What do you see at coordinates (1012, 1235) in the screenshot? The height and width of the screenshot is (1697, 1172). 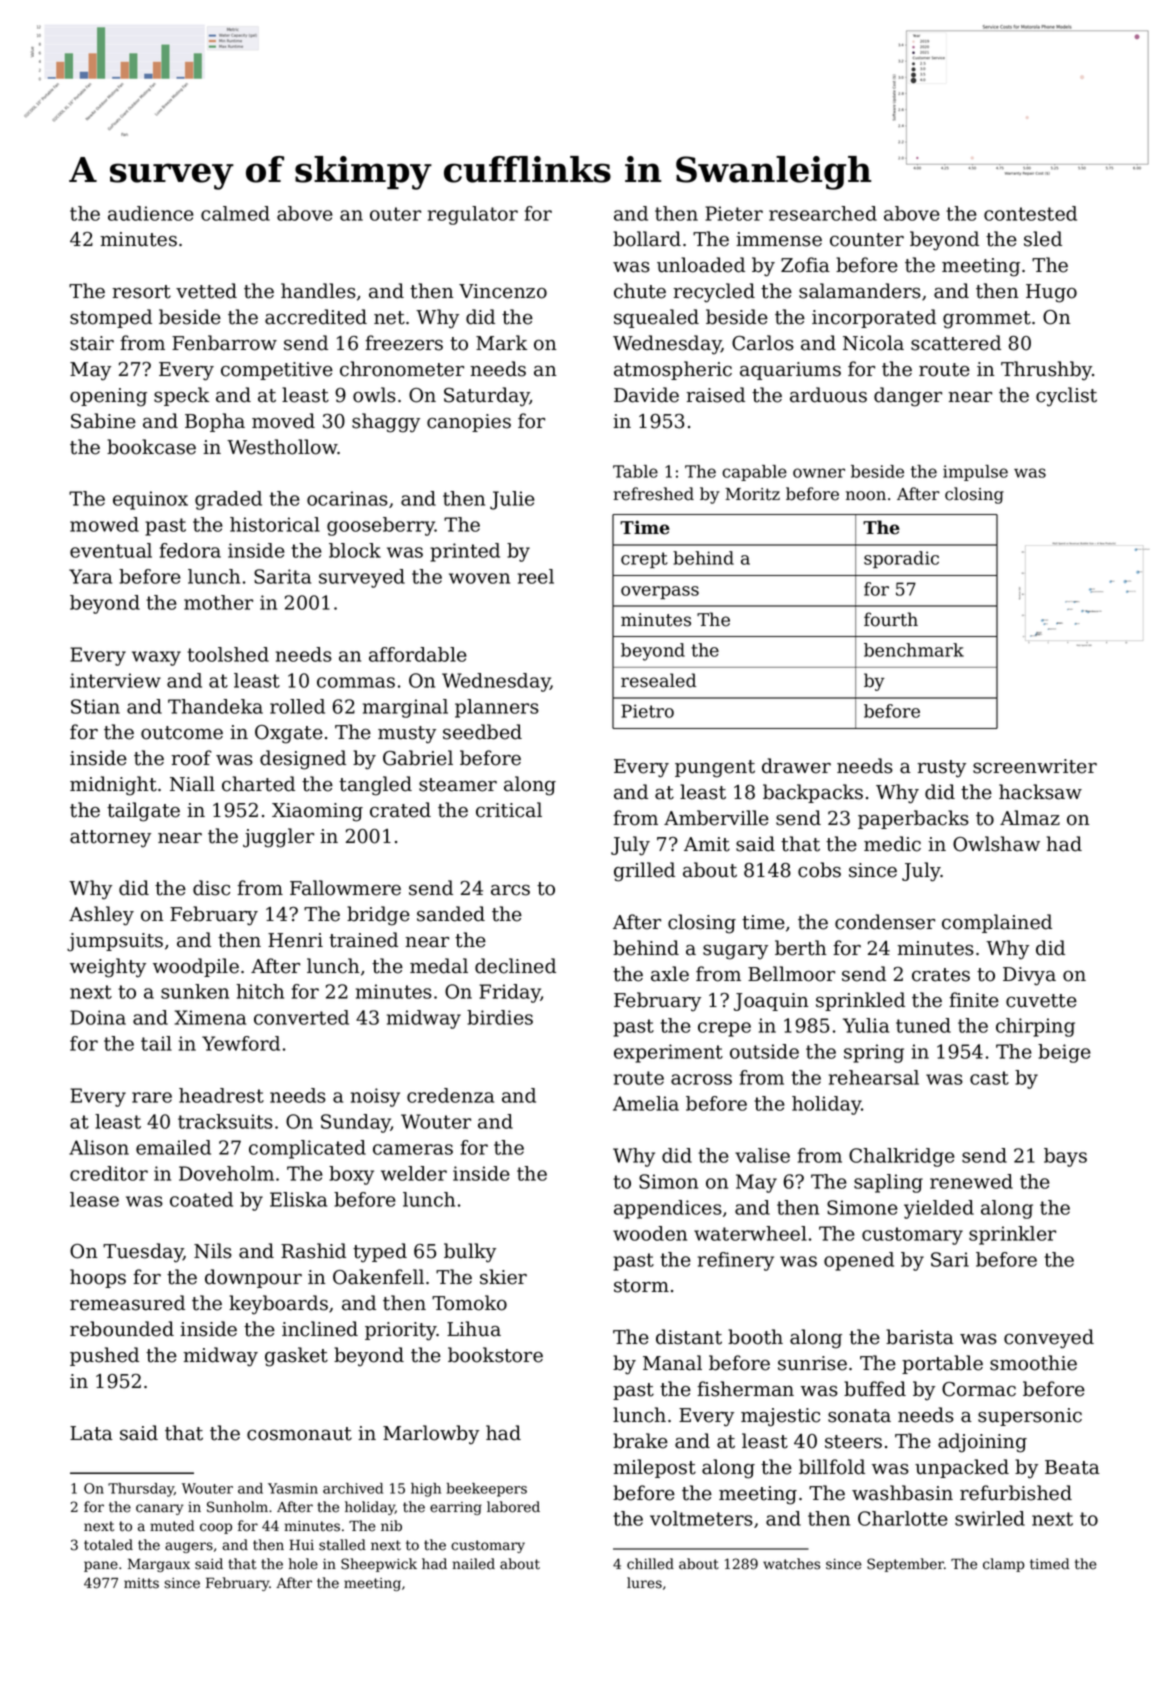 I see `sprinkler` at bounding box center [1012, 1235].
